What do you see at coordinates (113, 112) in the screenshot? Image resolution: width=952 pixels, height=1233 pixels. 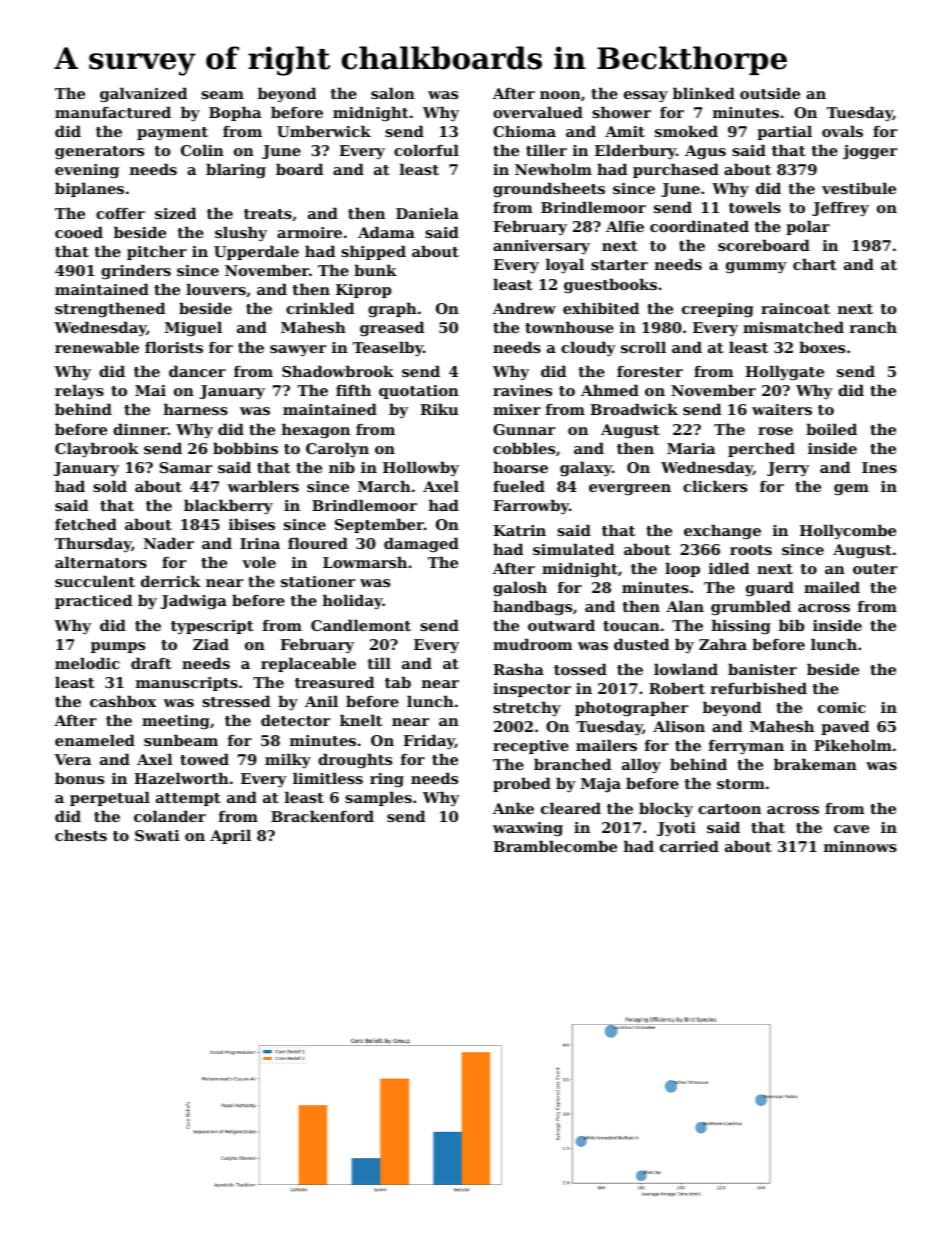 I see `manufactured` at bounding box center [113, 112].
